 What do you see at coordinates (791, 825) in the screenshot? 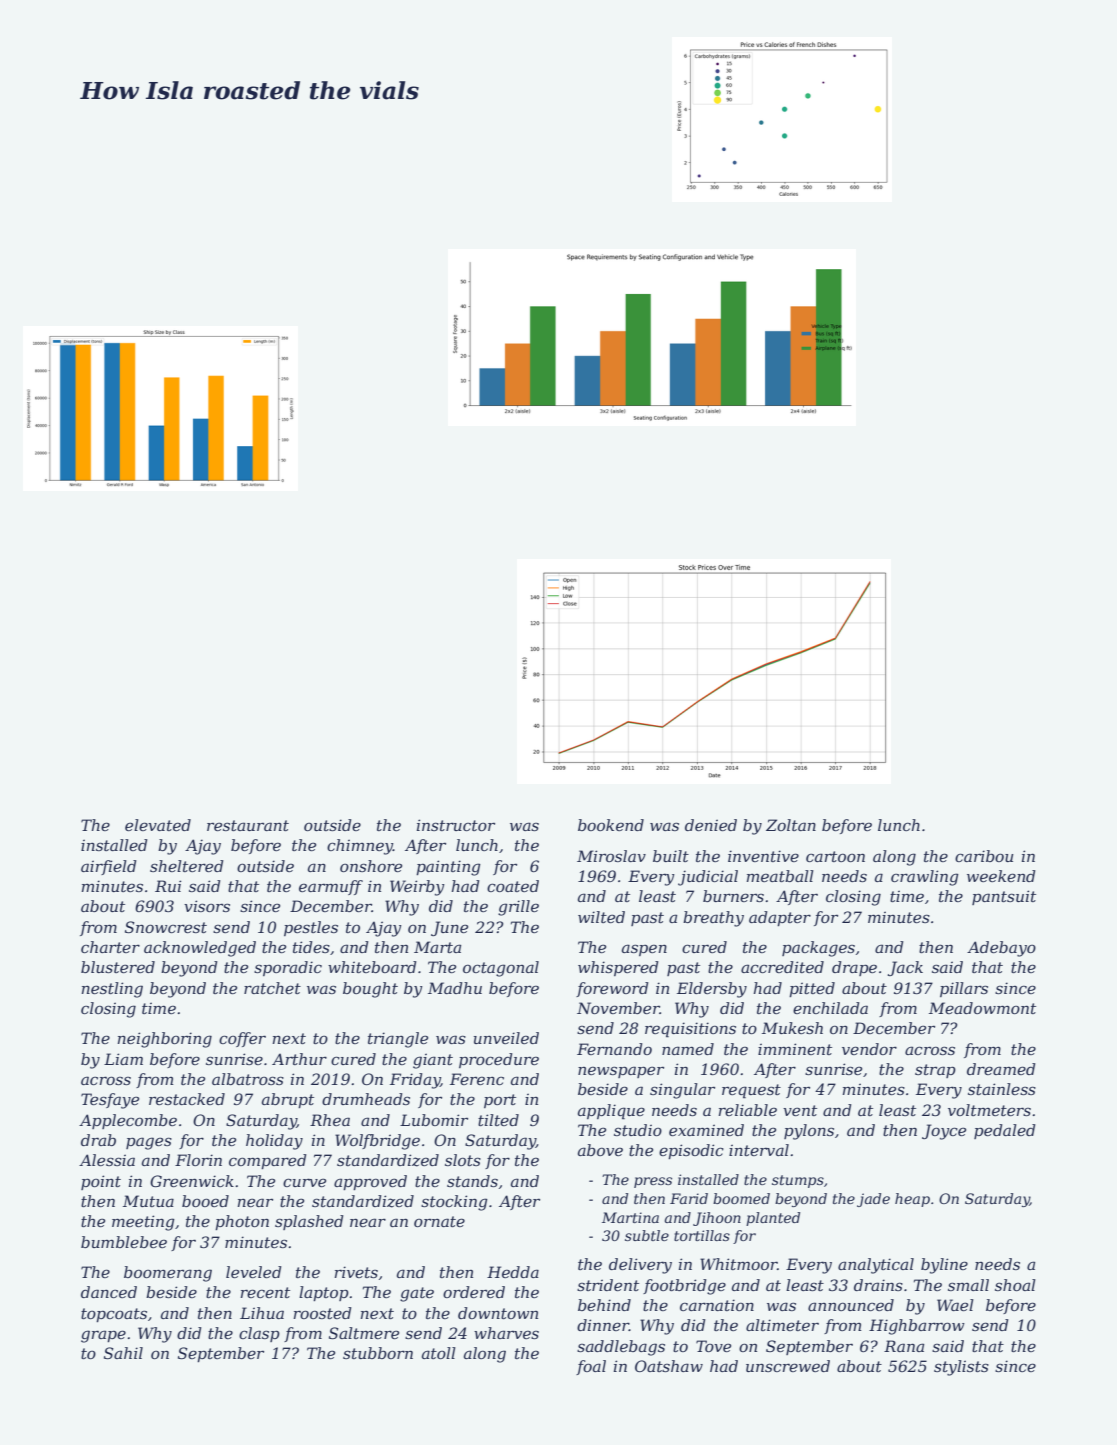
I see `Zoltan` at bounding box center [791, 825].
